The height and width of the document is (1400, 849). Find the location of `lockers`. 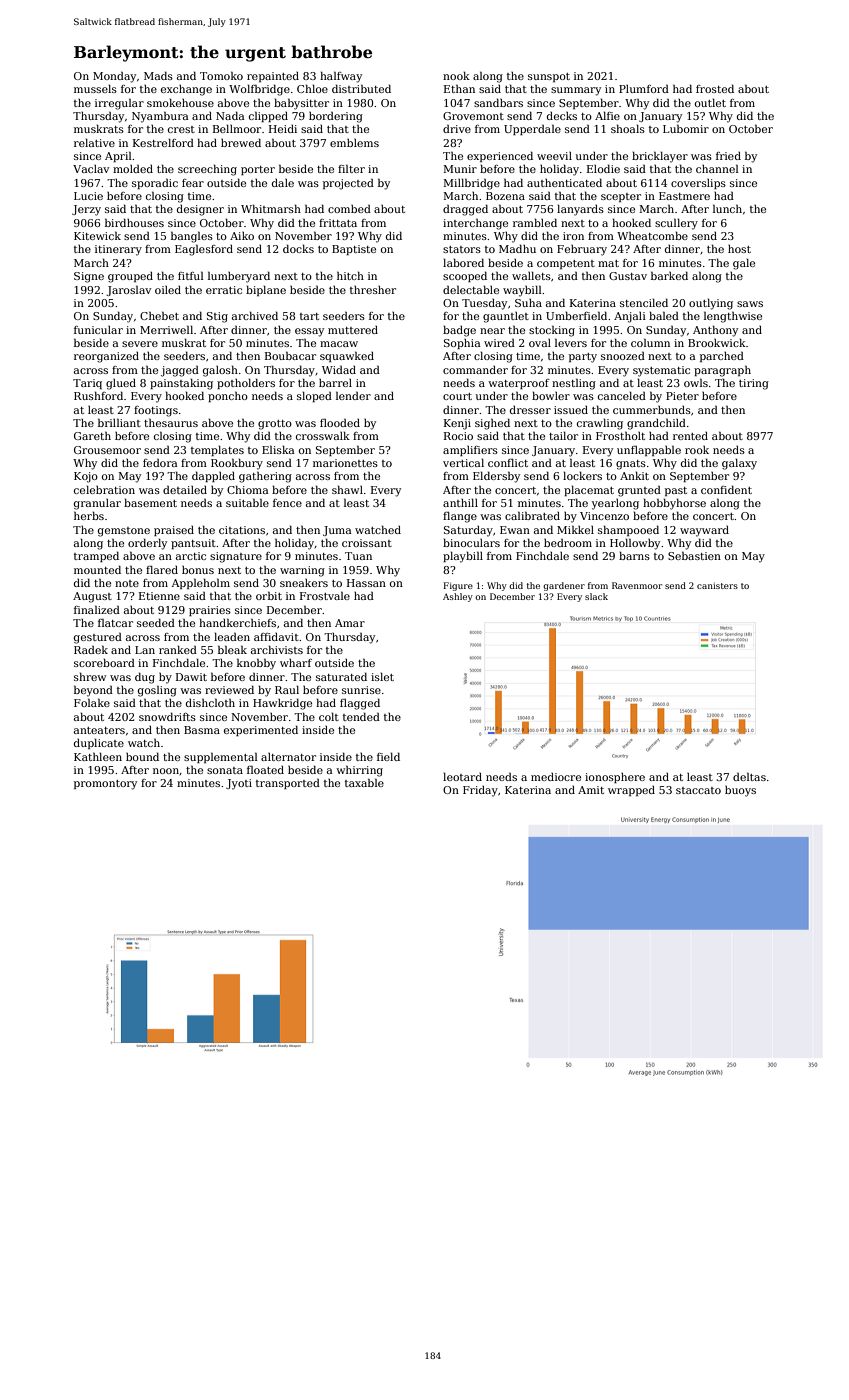

lockers is located at coordinates (582, 475).
